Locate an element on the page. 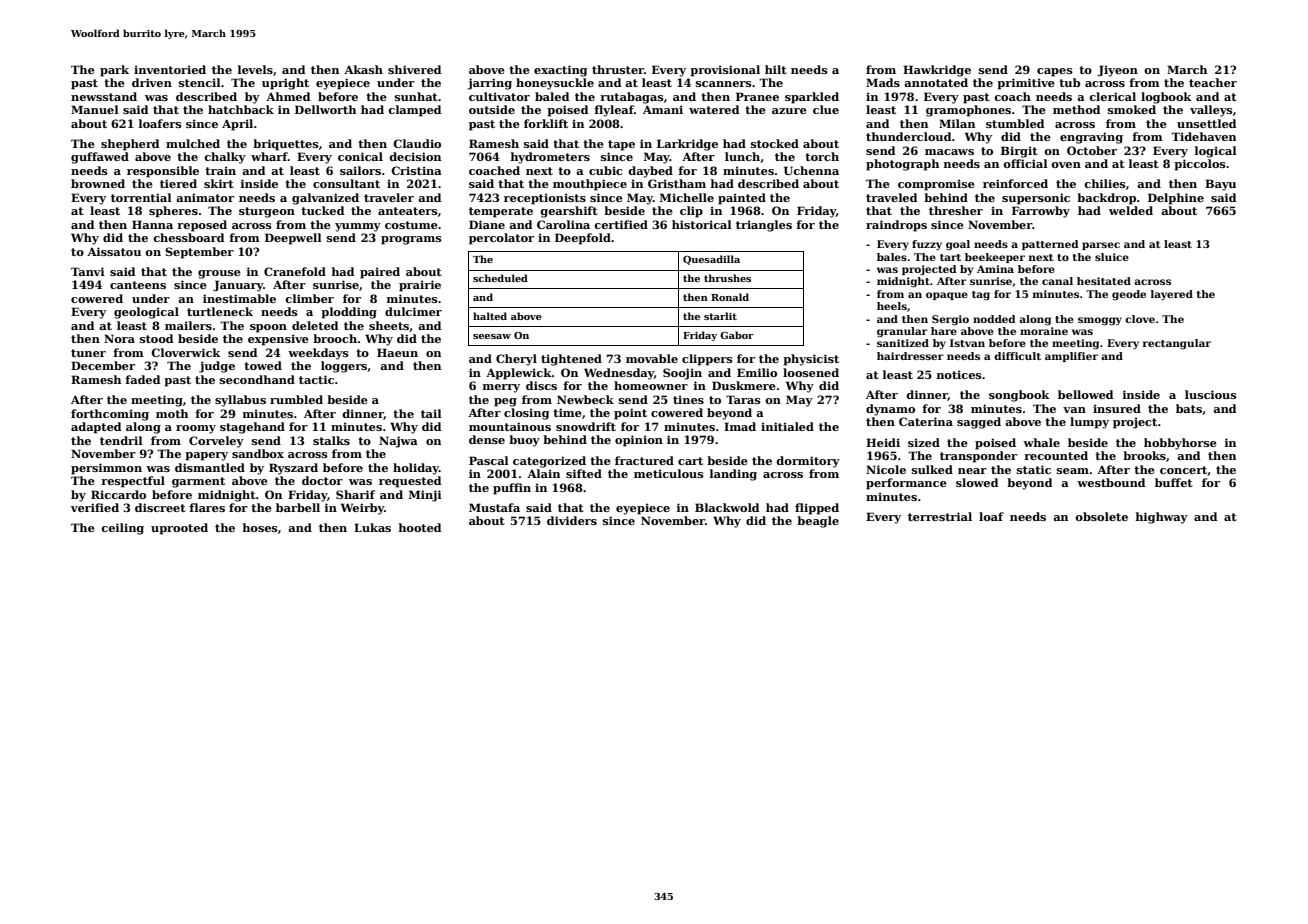 The width and height of the page is (1308, 924). hilt is located at coordinates (776, 69).
